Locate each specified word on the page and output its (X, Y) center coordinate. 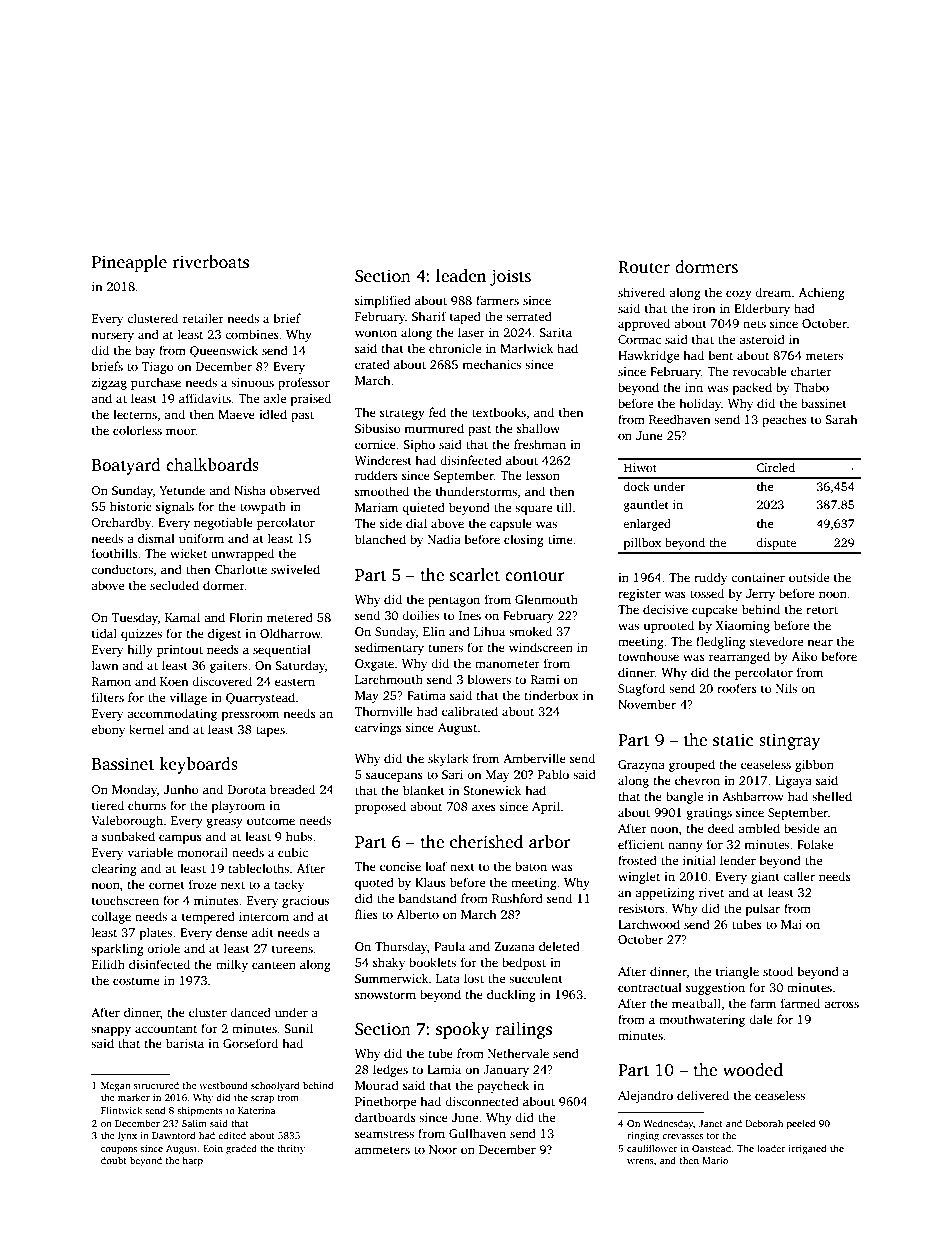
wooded (753, 1070)
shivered (641, 292)
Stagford (641, 689)
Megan (116, 1087)
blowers (489, 679)
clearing (114, 869)
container (758, 577)
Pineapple (129, 263)
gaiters (228, 667)
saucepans (394, 777)
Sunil (298, 1028)
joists (510, 277)
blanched (380, 539)
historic (131, 506)
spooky (463, 1030)
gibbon (814, 765)
